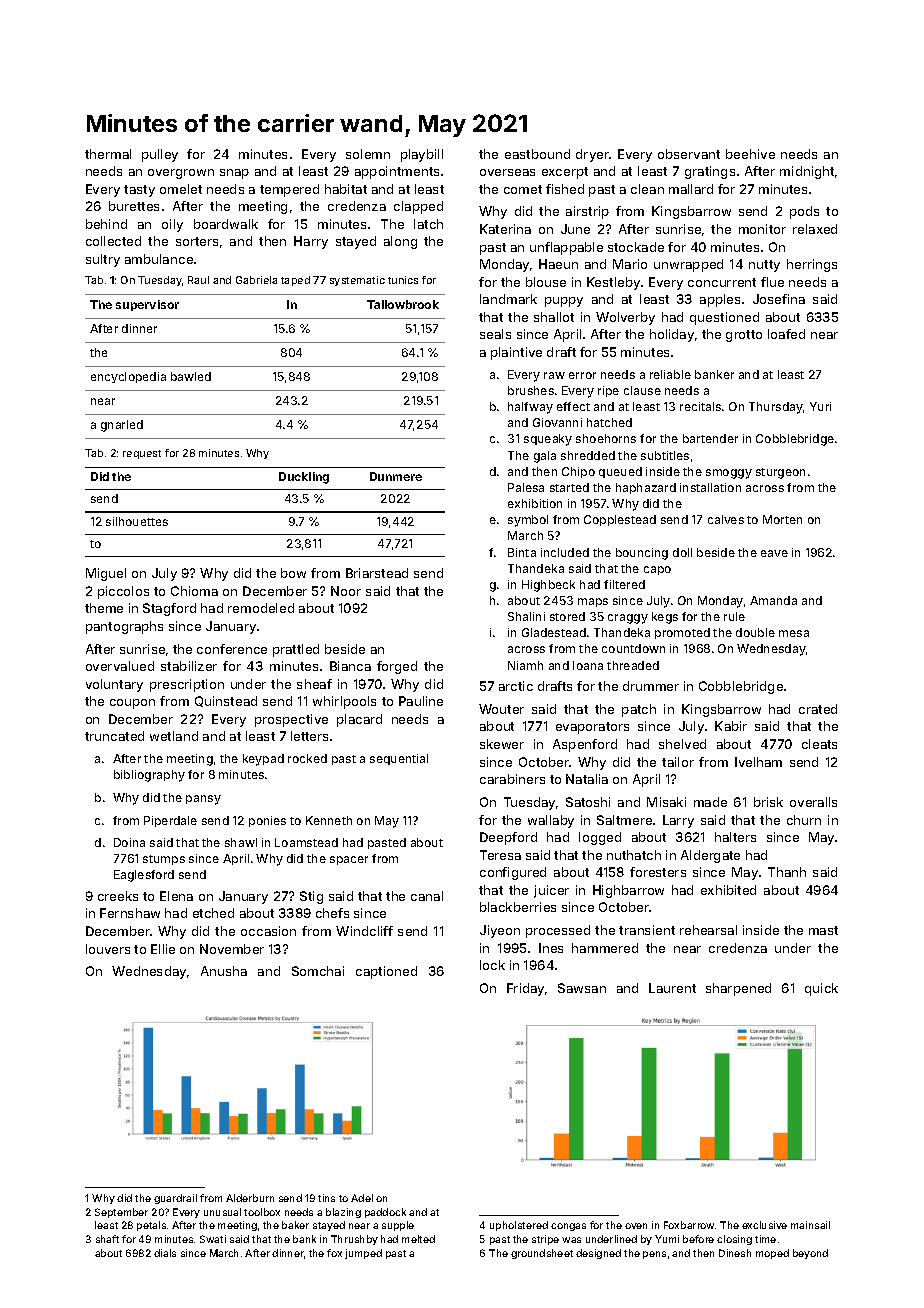  What do you see at coordinates (551, 891) in the screenshot?
I see `juicer` at bounding box center [551, 891].
